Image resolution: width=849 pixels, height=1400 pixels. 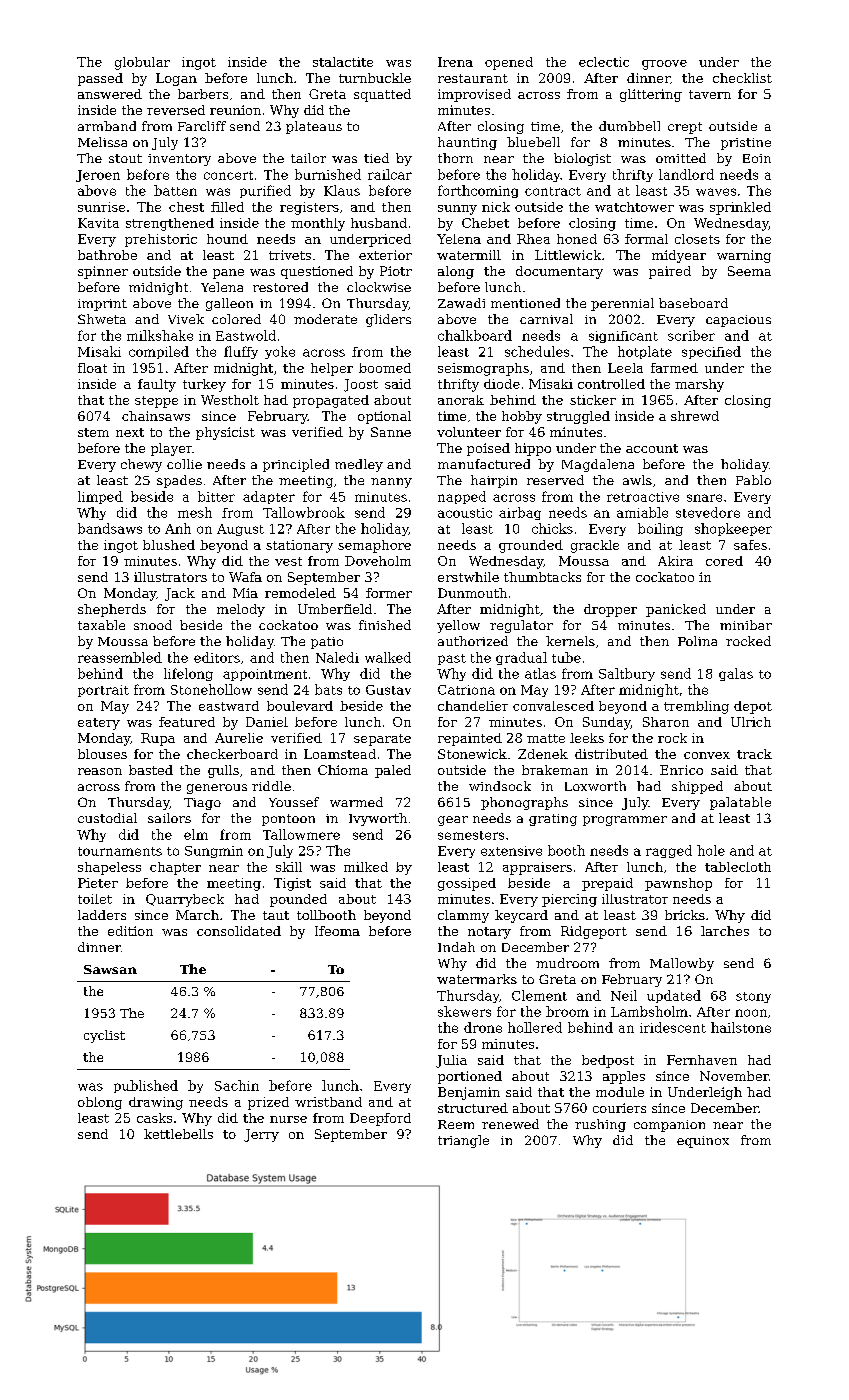 I want to click on dumbbell, so click(x=629, y=126).
